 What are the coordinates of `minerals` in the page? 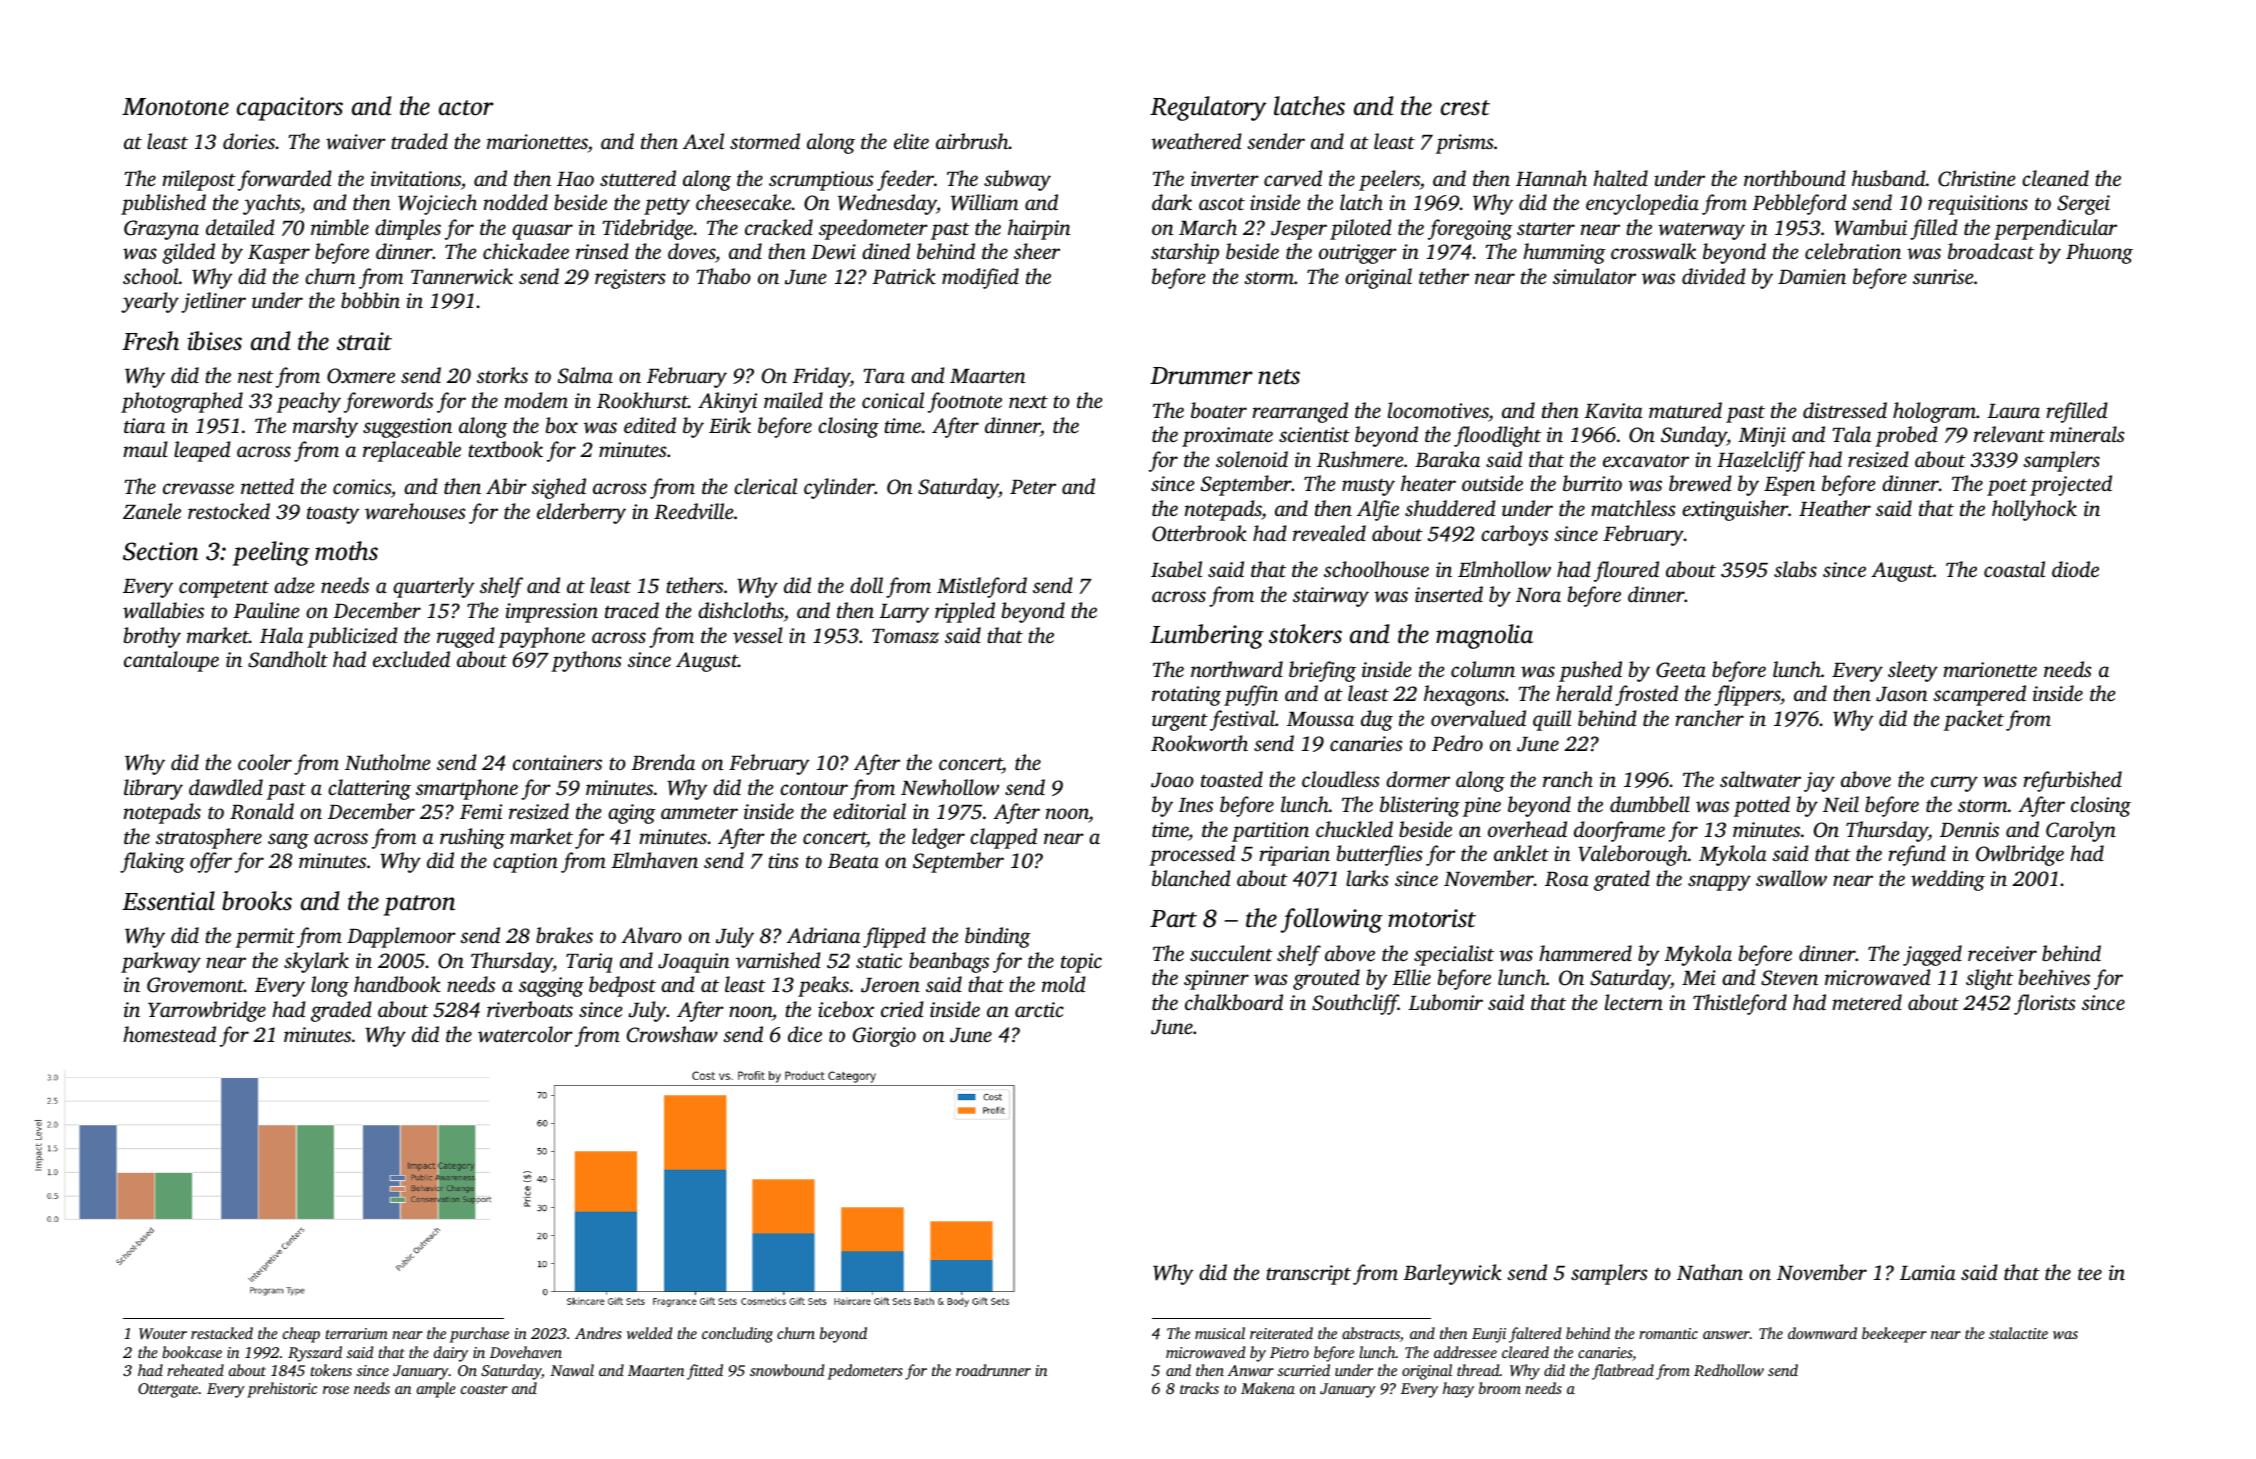 It's located at (2087, 434).
